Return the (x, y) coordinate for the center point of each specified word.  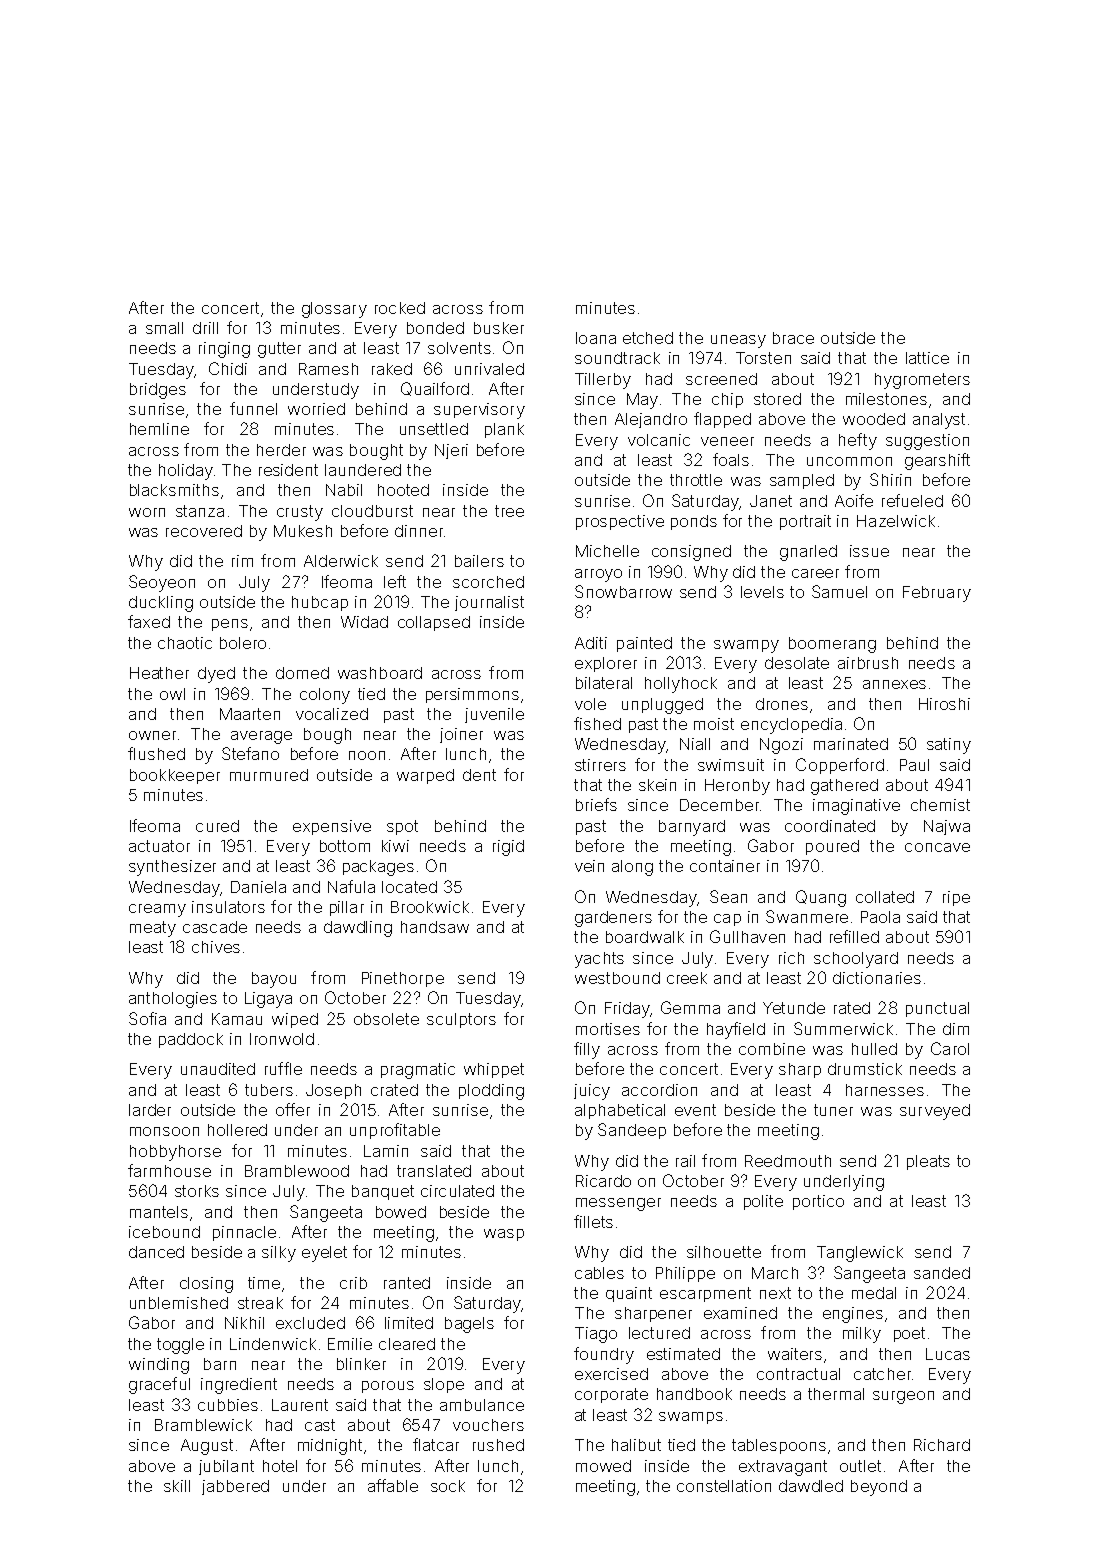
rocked (400, 308)
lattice (927, 358)
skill (177, 1486)
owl (172, 694)
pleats (928, 1162)
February (937, 594)
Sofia (147, 1018)
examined (740, 1313)
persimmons (472, 695)
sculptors (461, 1020)
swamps (691, 1418)
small (164, 328)
